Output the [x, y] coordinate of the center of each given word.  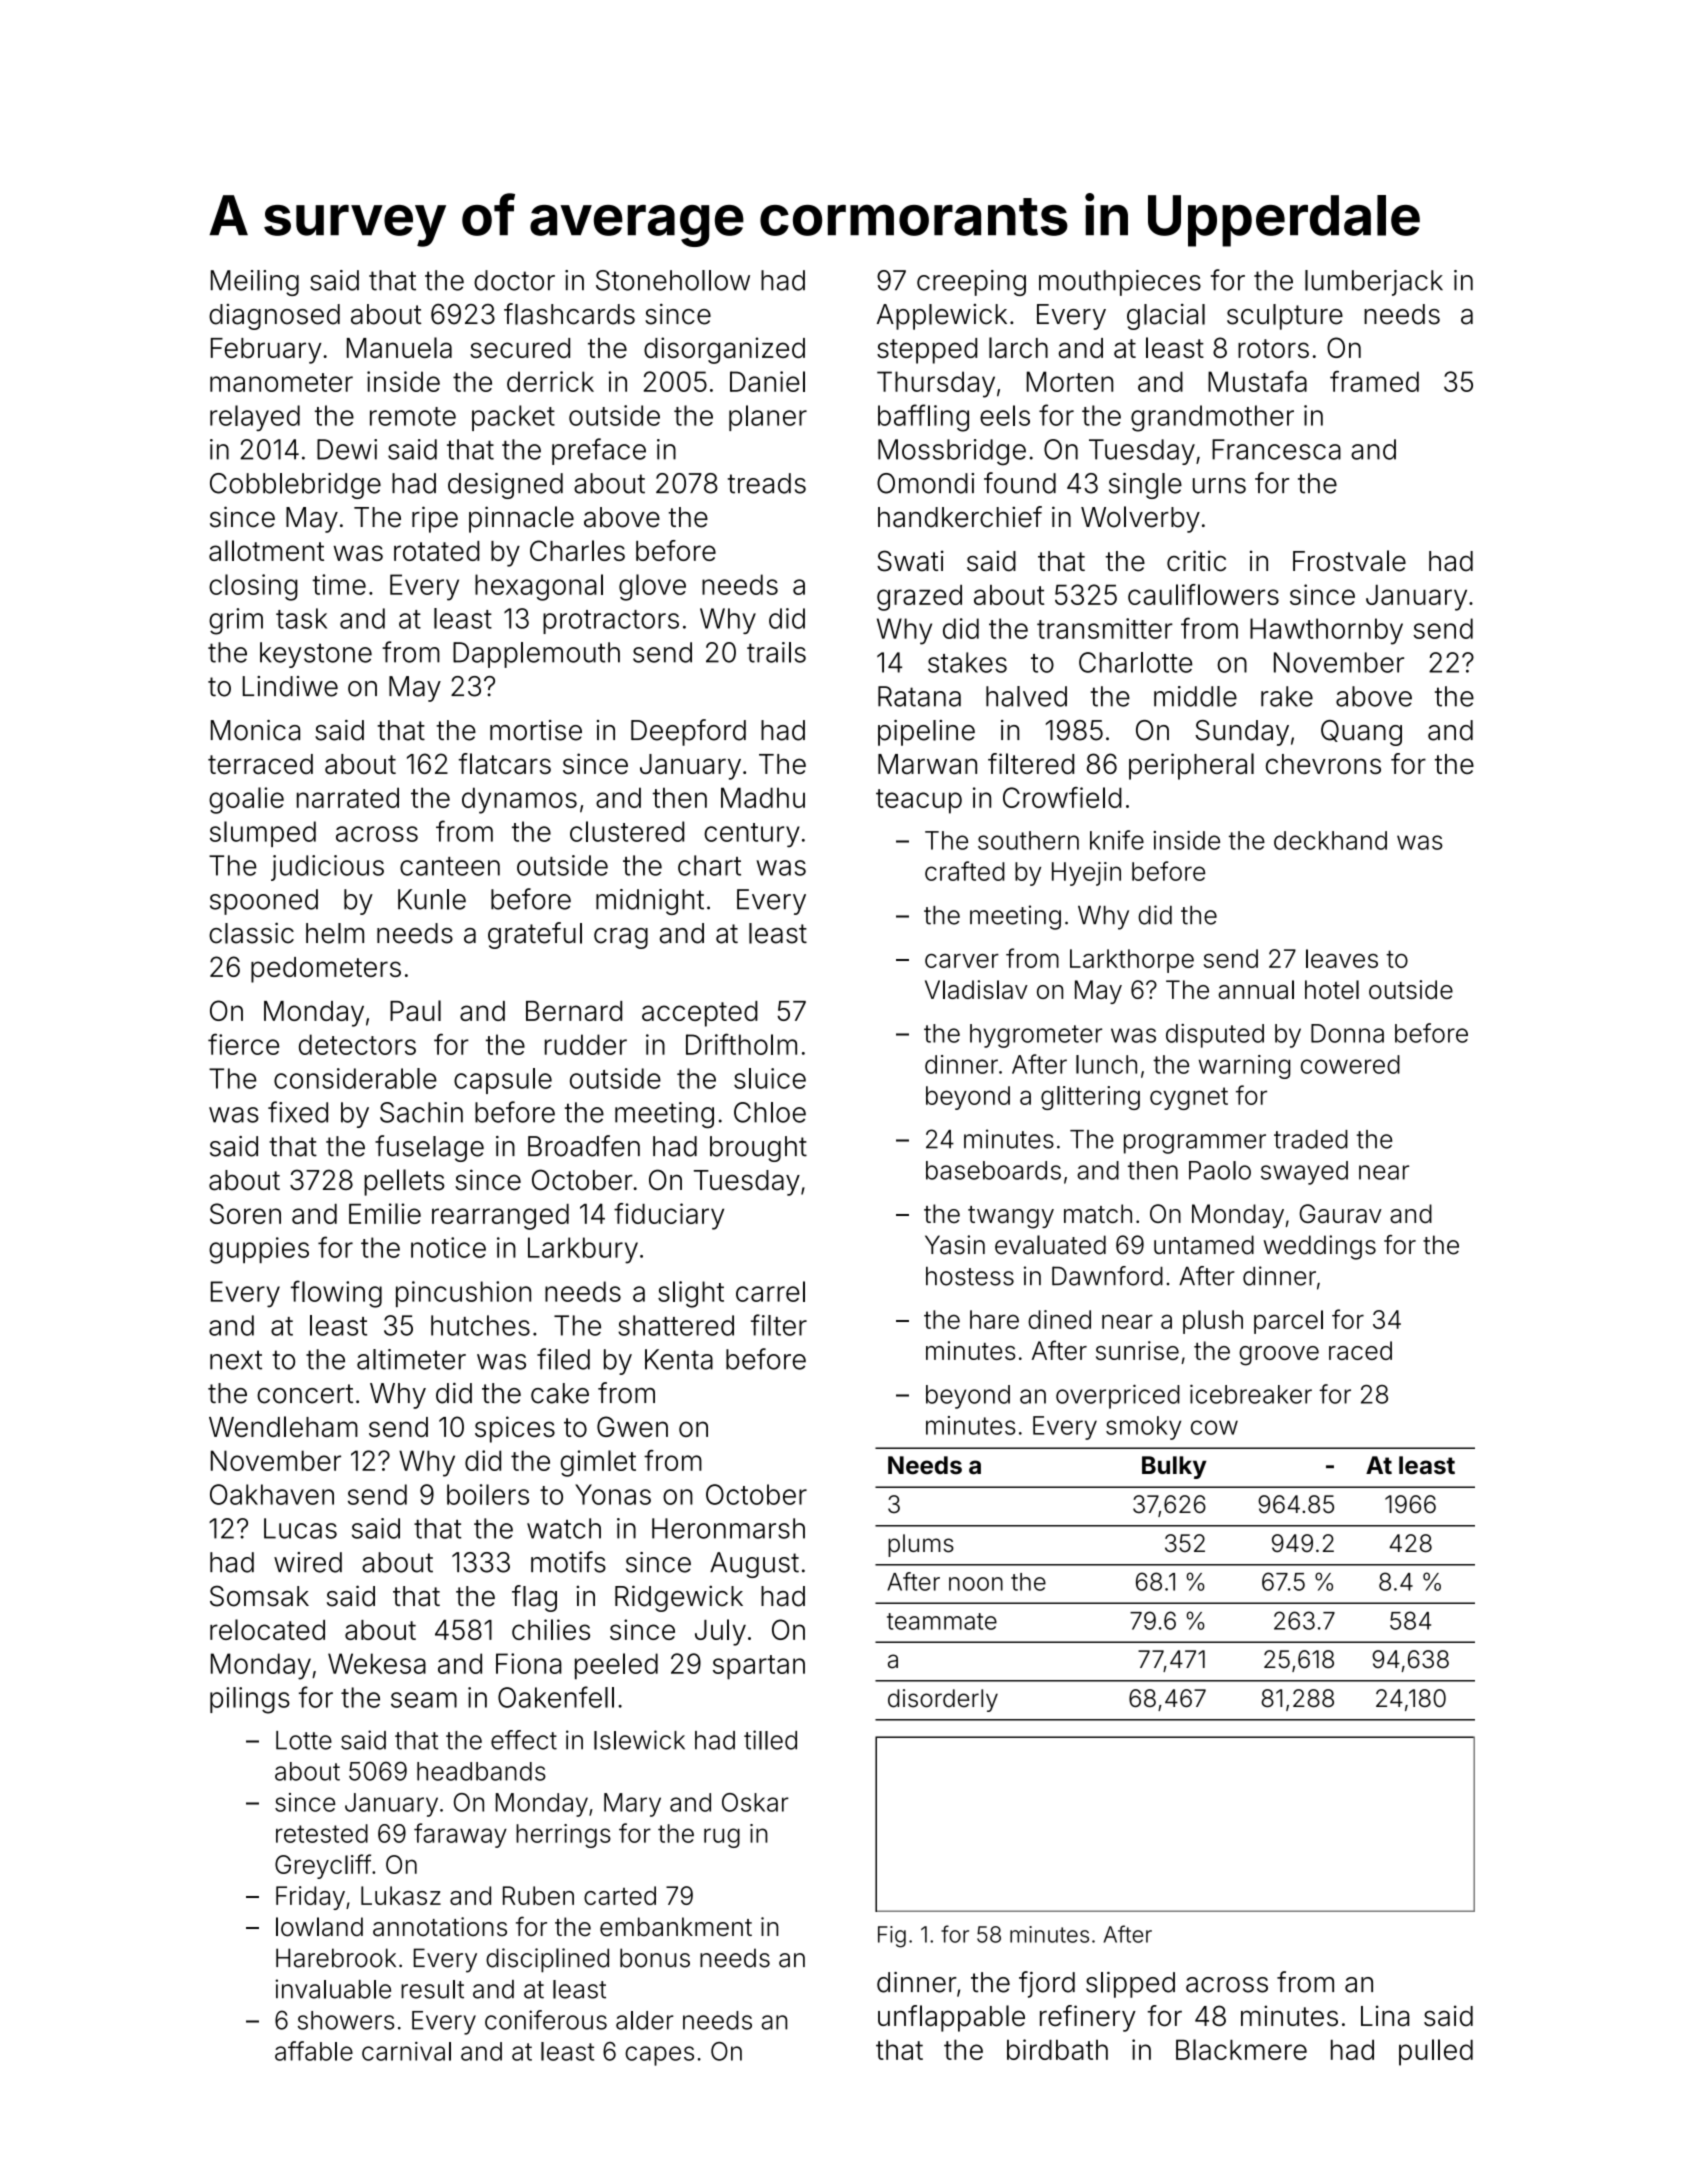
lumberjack [1374, 283]
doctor [514, 280]
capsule [503, 1081]
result [432, 1989]
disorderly [943, 1700]
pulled [1436, 2052]
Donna [1347, 1033]
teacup [919, 801]
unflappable [951, 2018]
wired [308, 1562]
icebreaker [1251, 1394]
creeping [971, 283]
